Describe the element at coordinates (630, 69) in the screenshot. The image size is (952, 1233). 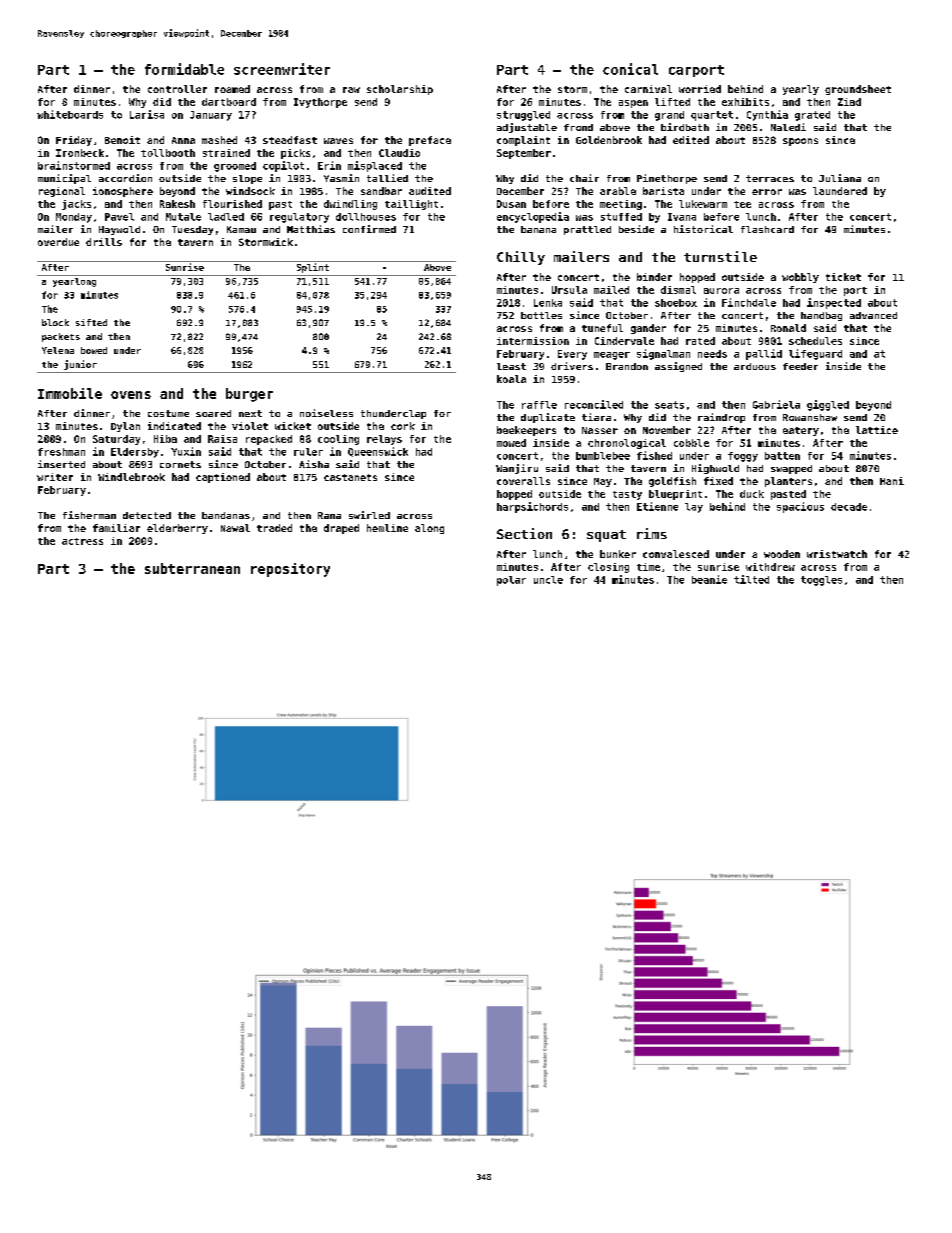
I see `conical` at that location.
